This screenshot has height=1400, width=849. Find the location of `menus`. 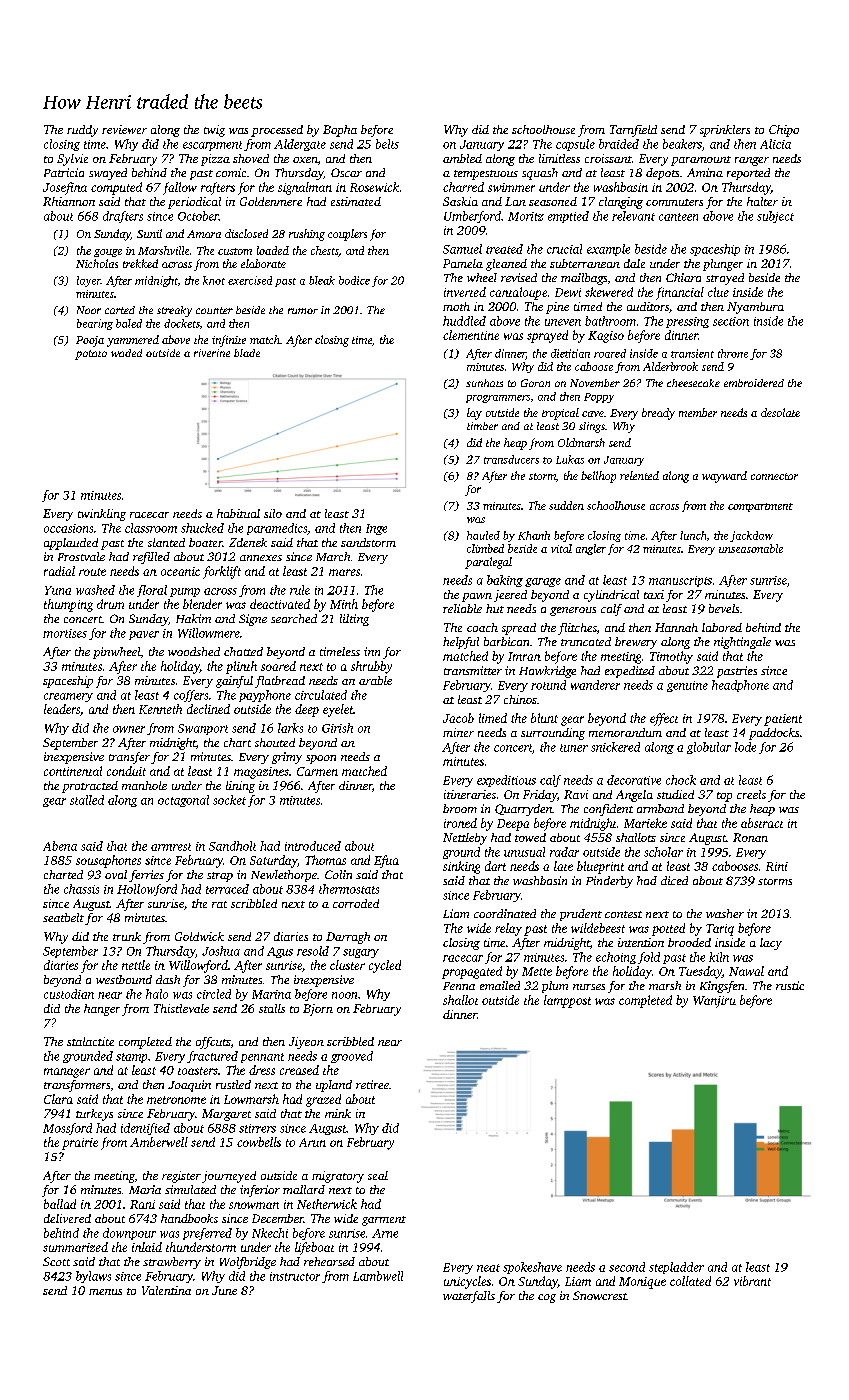

menus is located at coordinates (105, 1292).
